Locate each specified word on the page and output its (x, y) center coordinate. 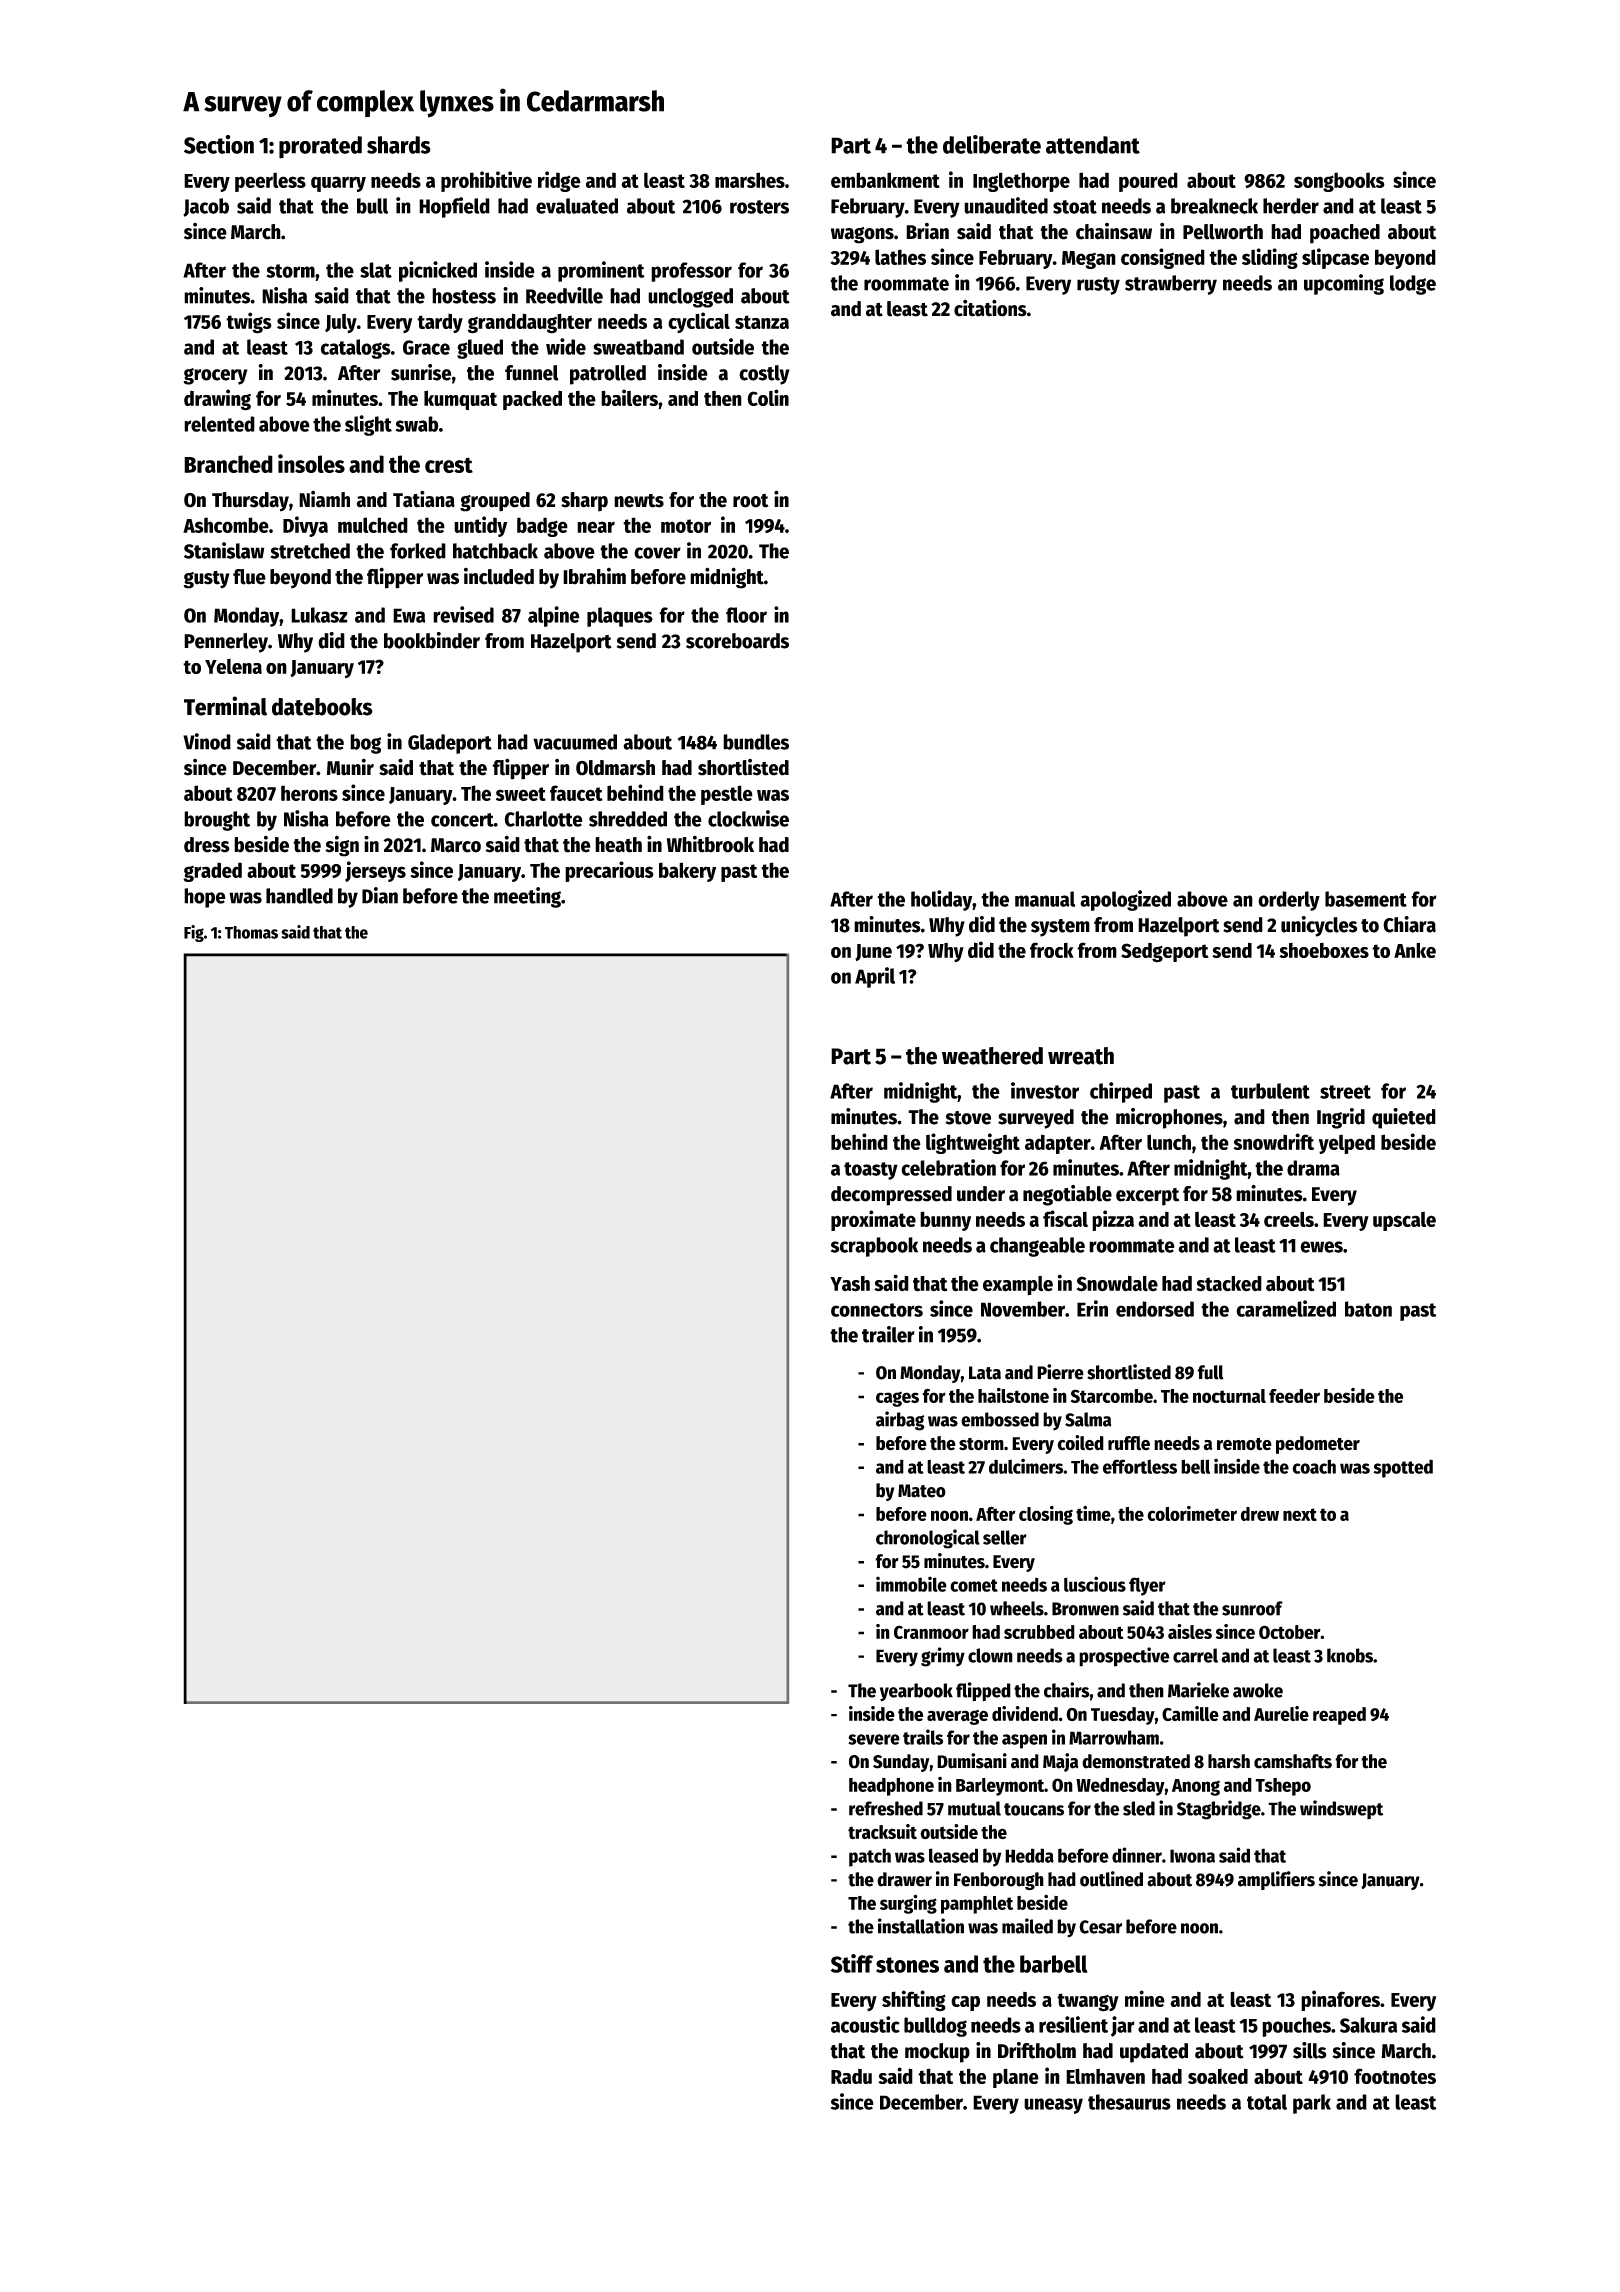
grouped (495, 502)
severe (874, 1739)
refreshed (886, 1808)
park (1312, 2104)
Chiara (1409, 924)
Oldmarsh (615, 768)
